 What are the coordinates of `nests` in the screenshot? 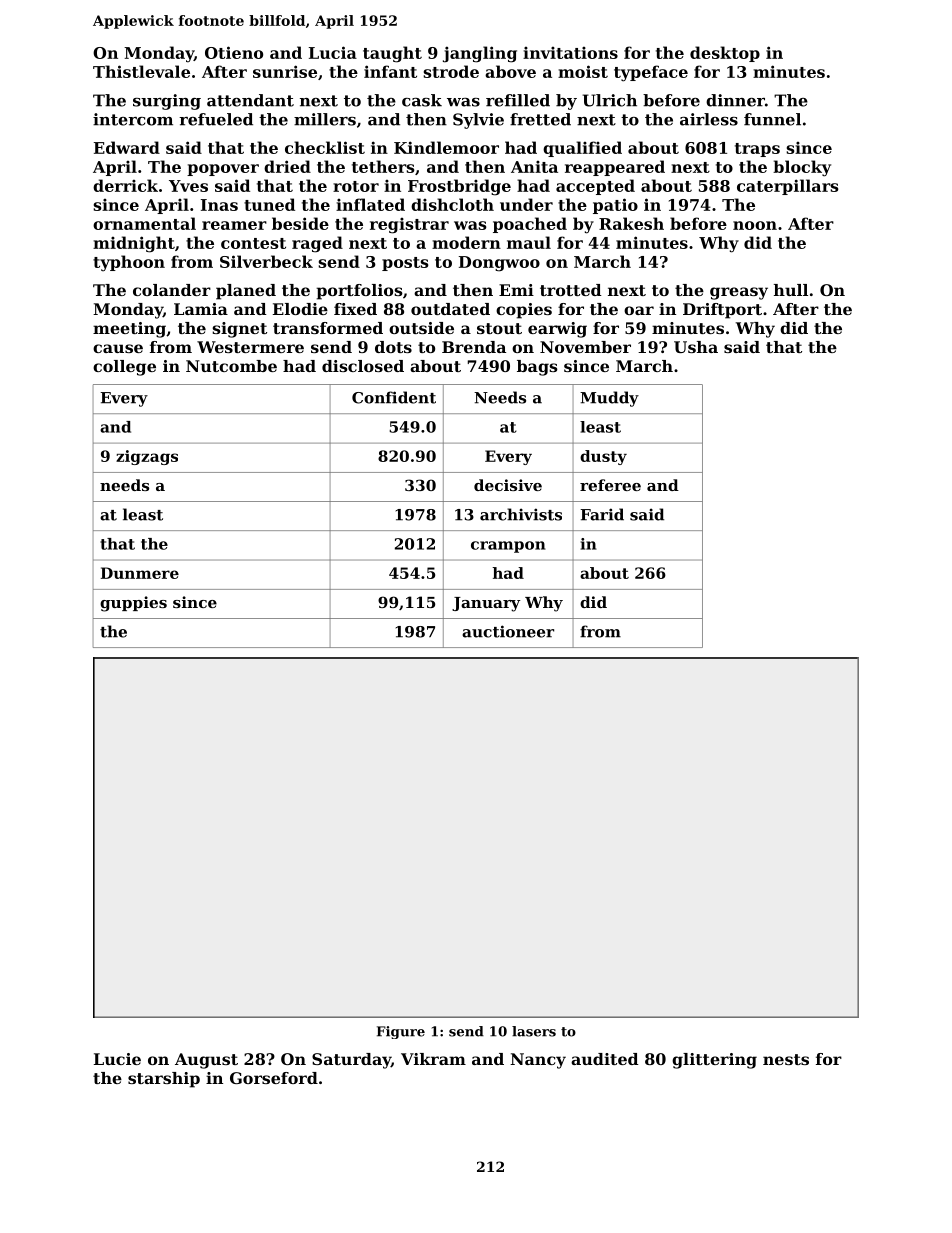 It's located at (786, 1059).
